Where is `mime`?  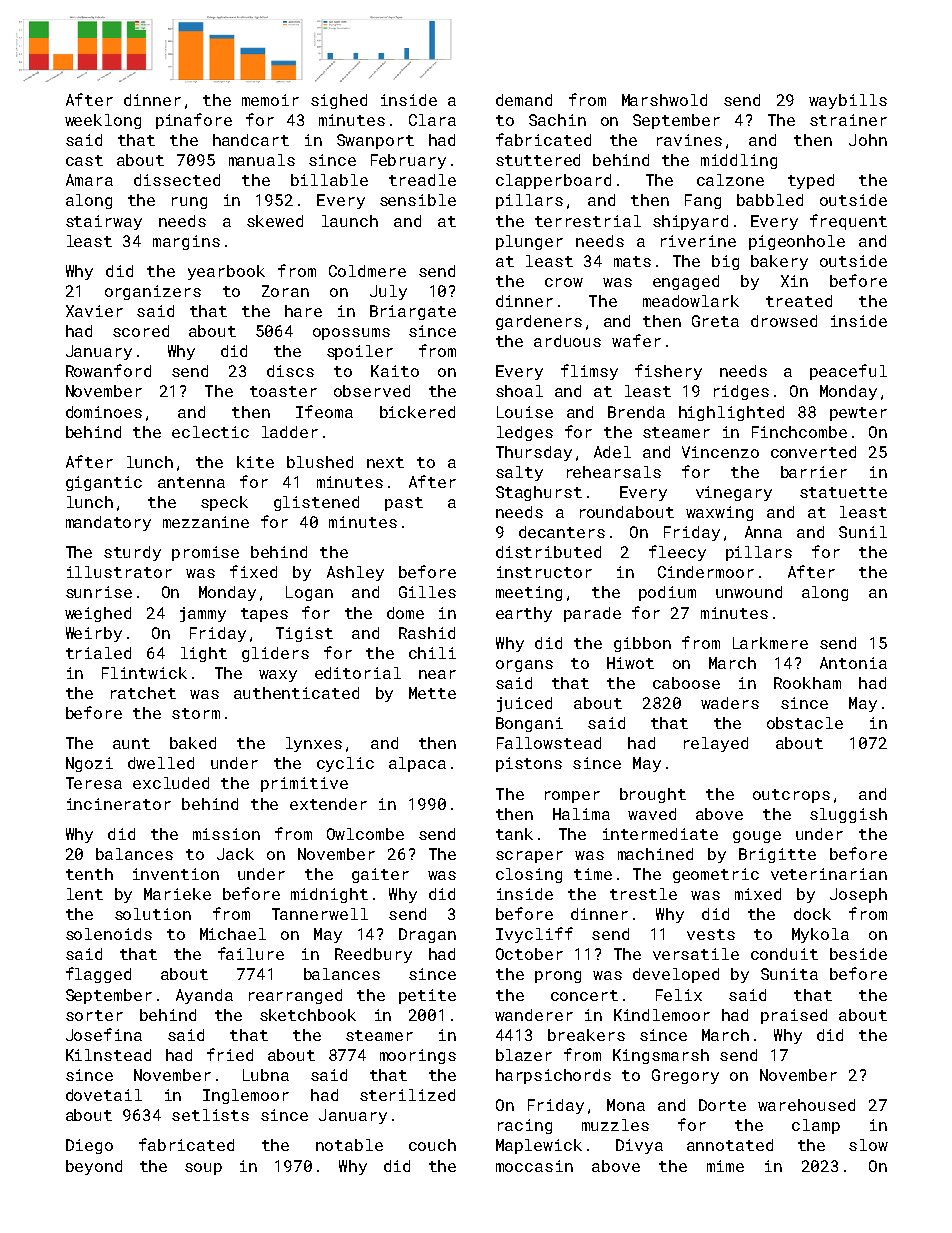
mime is located at coordinates (725, 1166).
